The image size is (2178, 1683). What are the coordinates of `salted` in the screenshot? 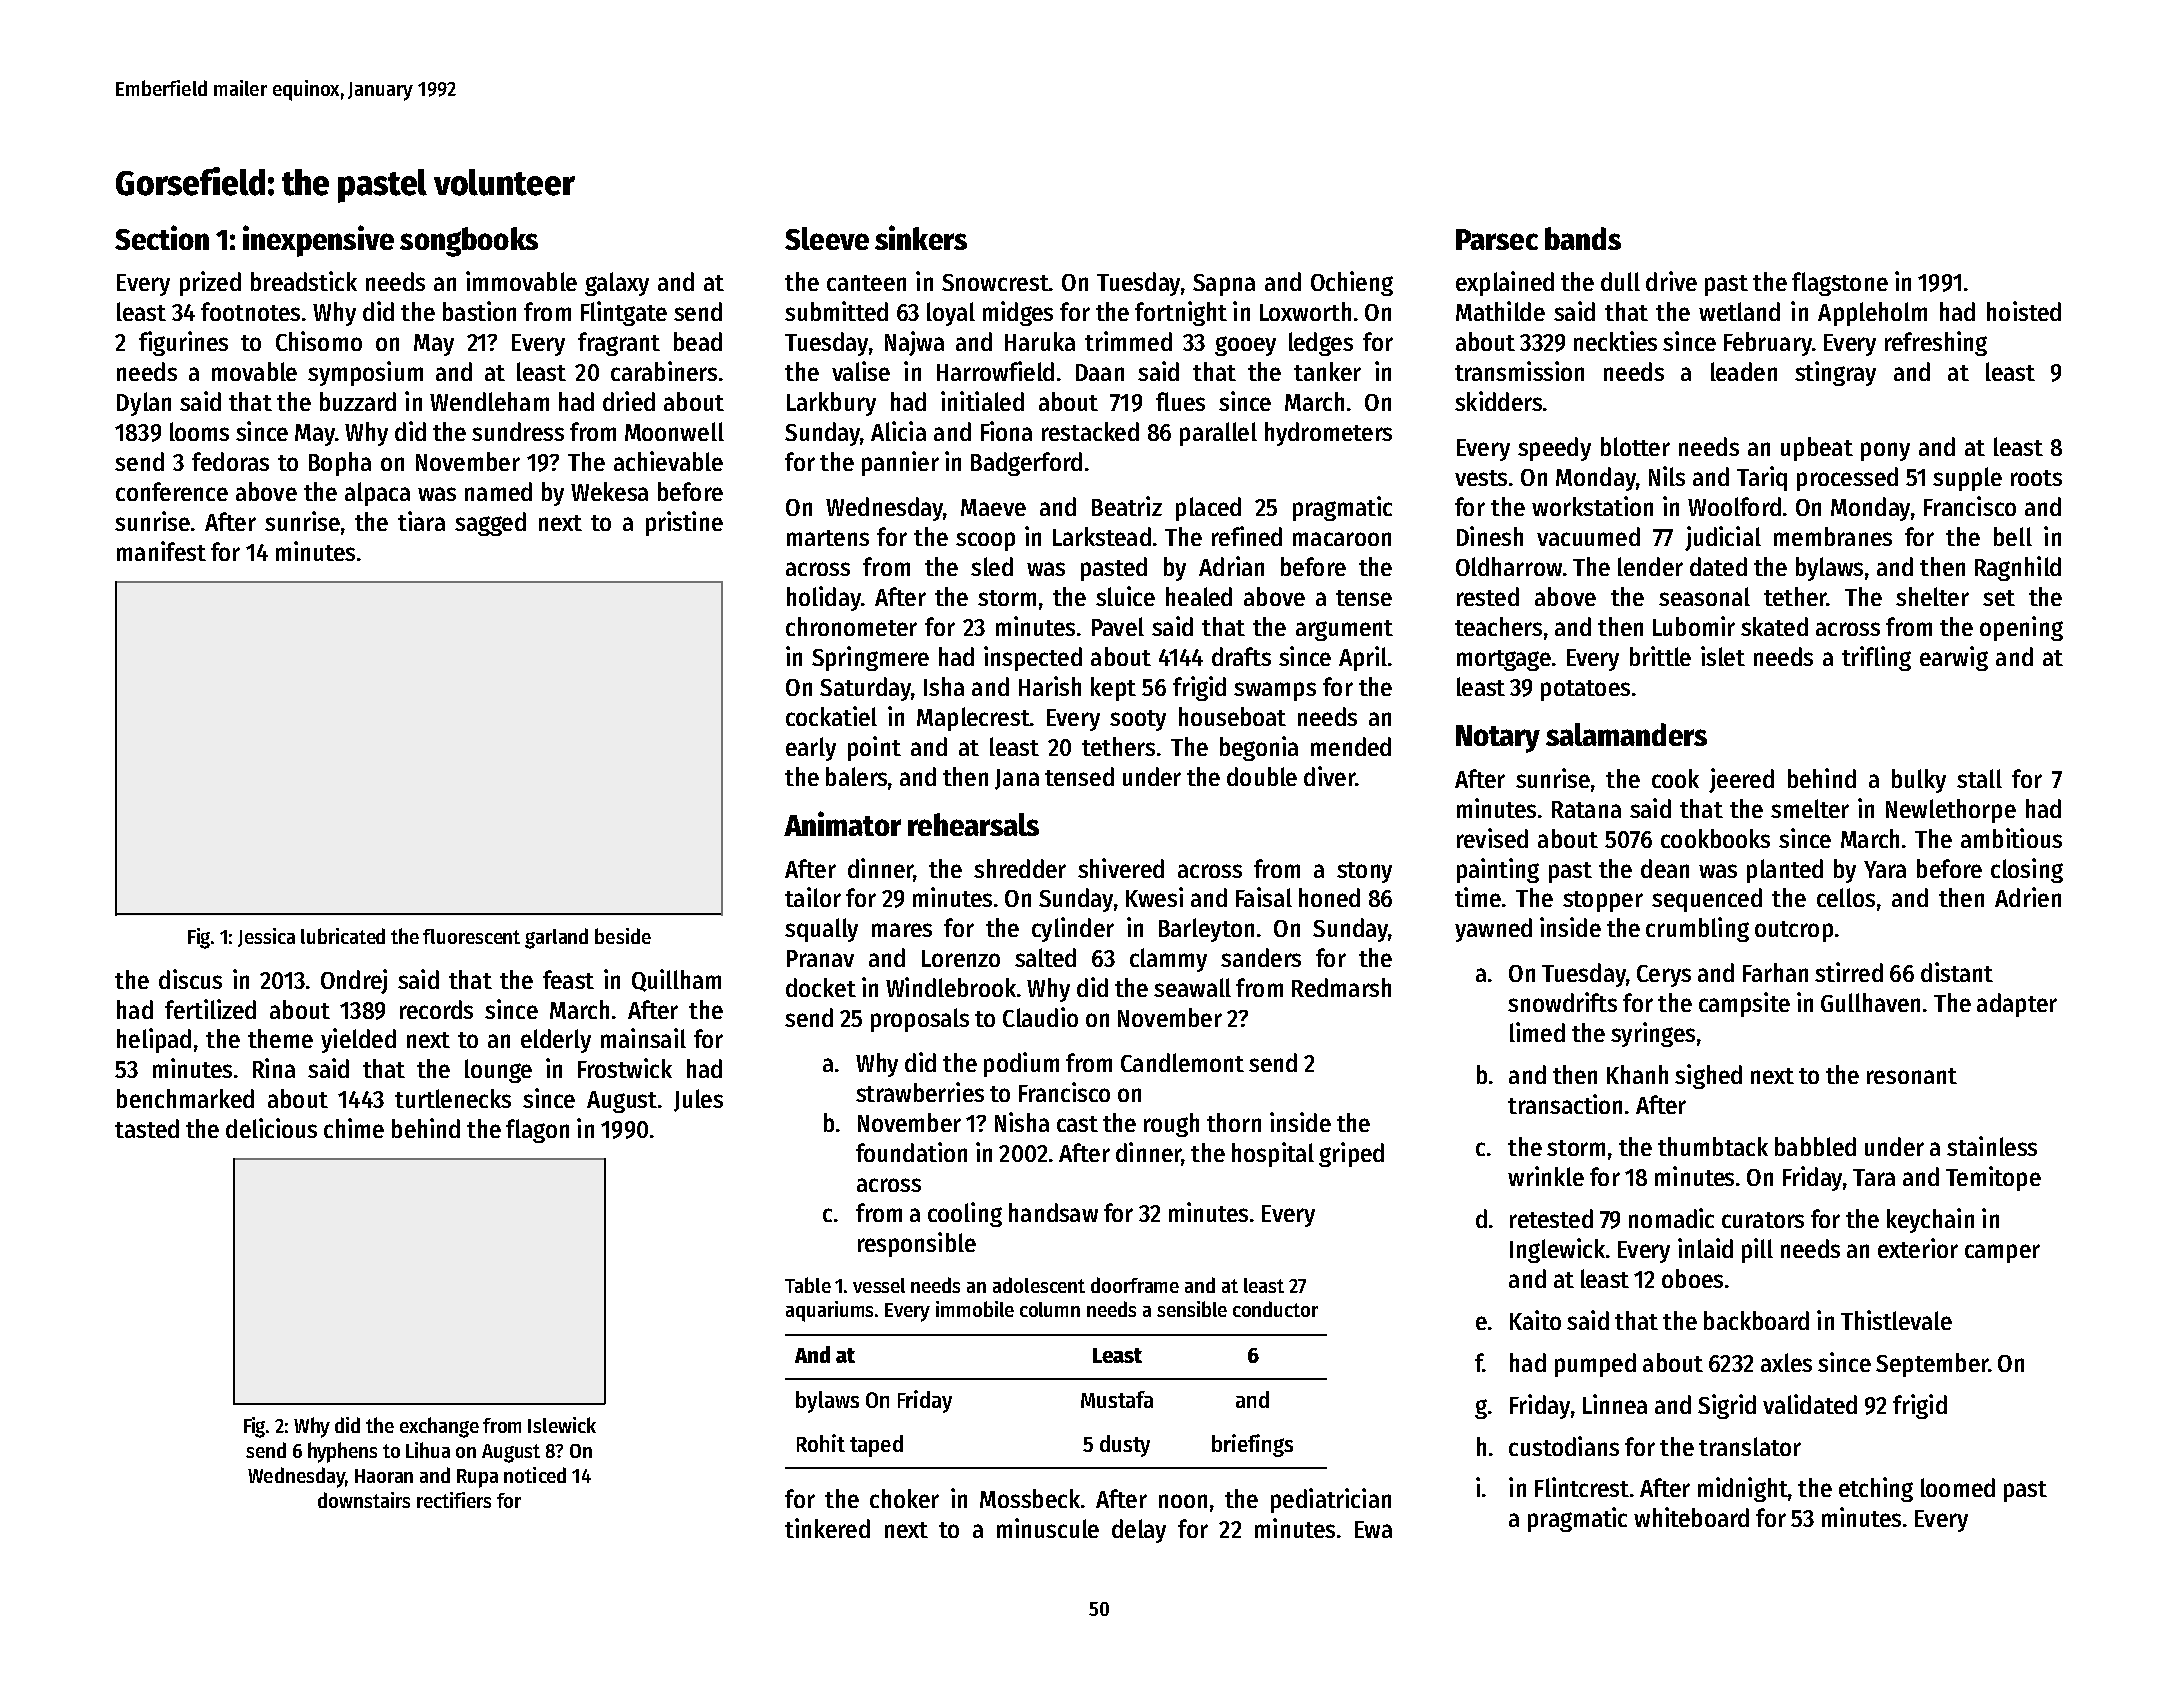 It's located at (1045, 957).
